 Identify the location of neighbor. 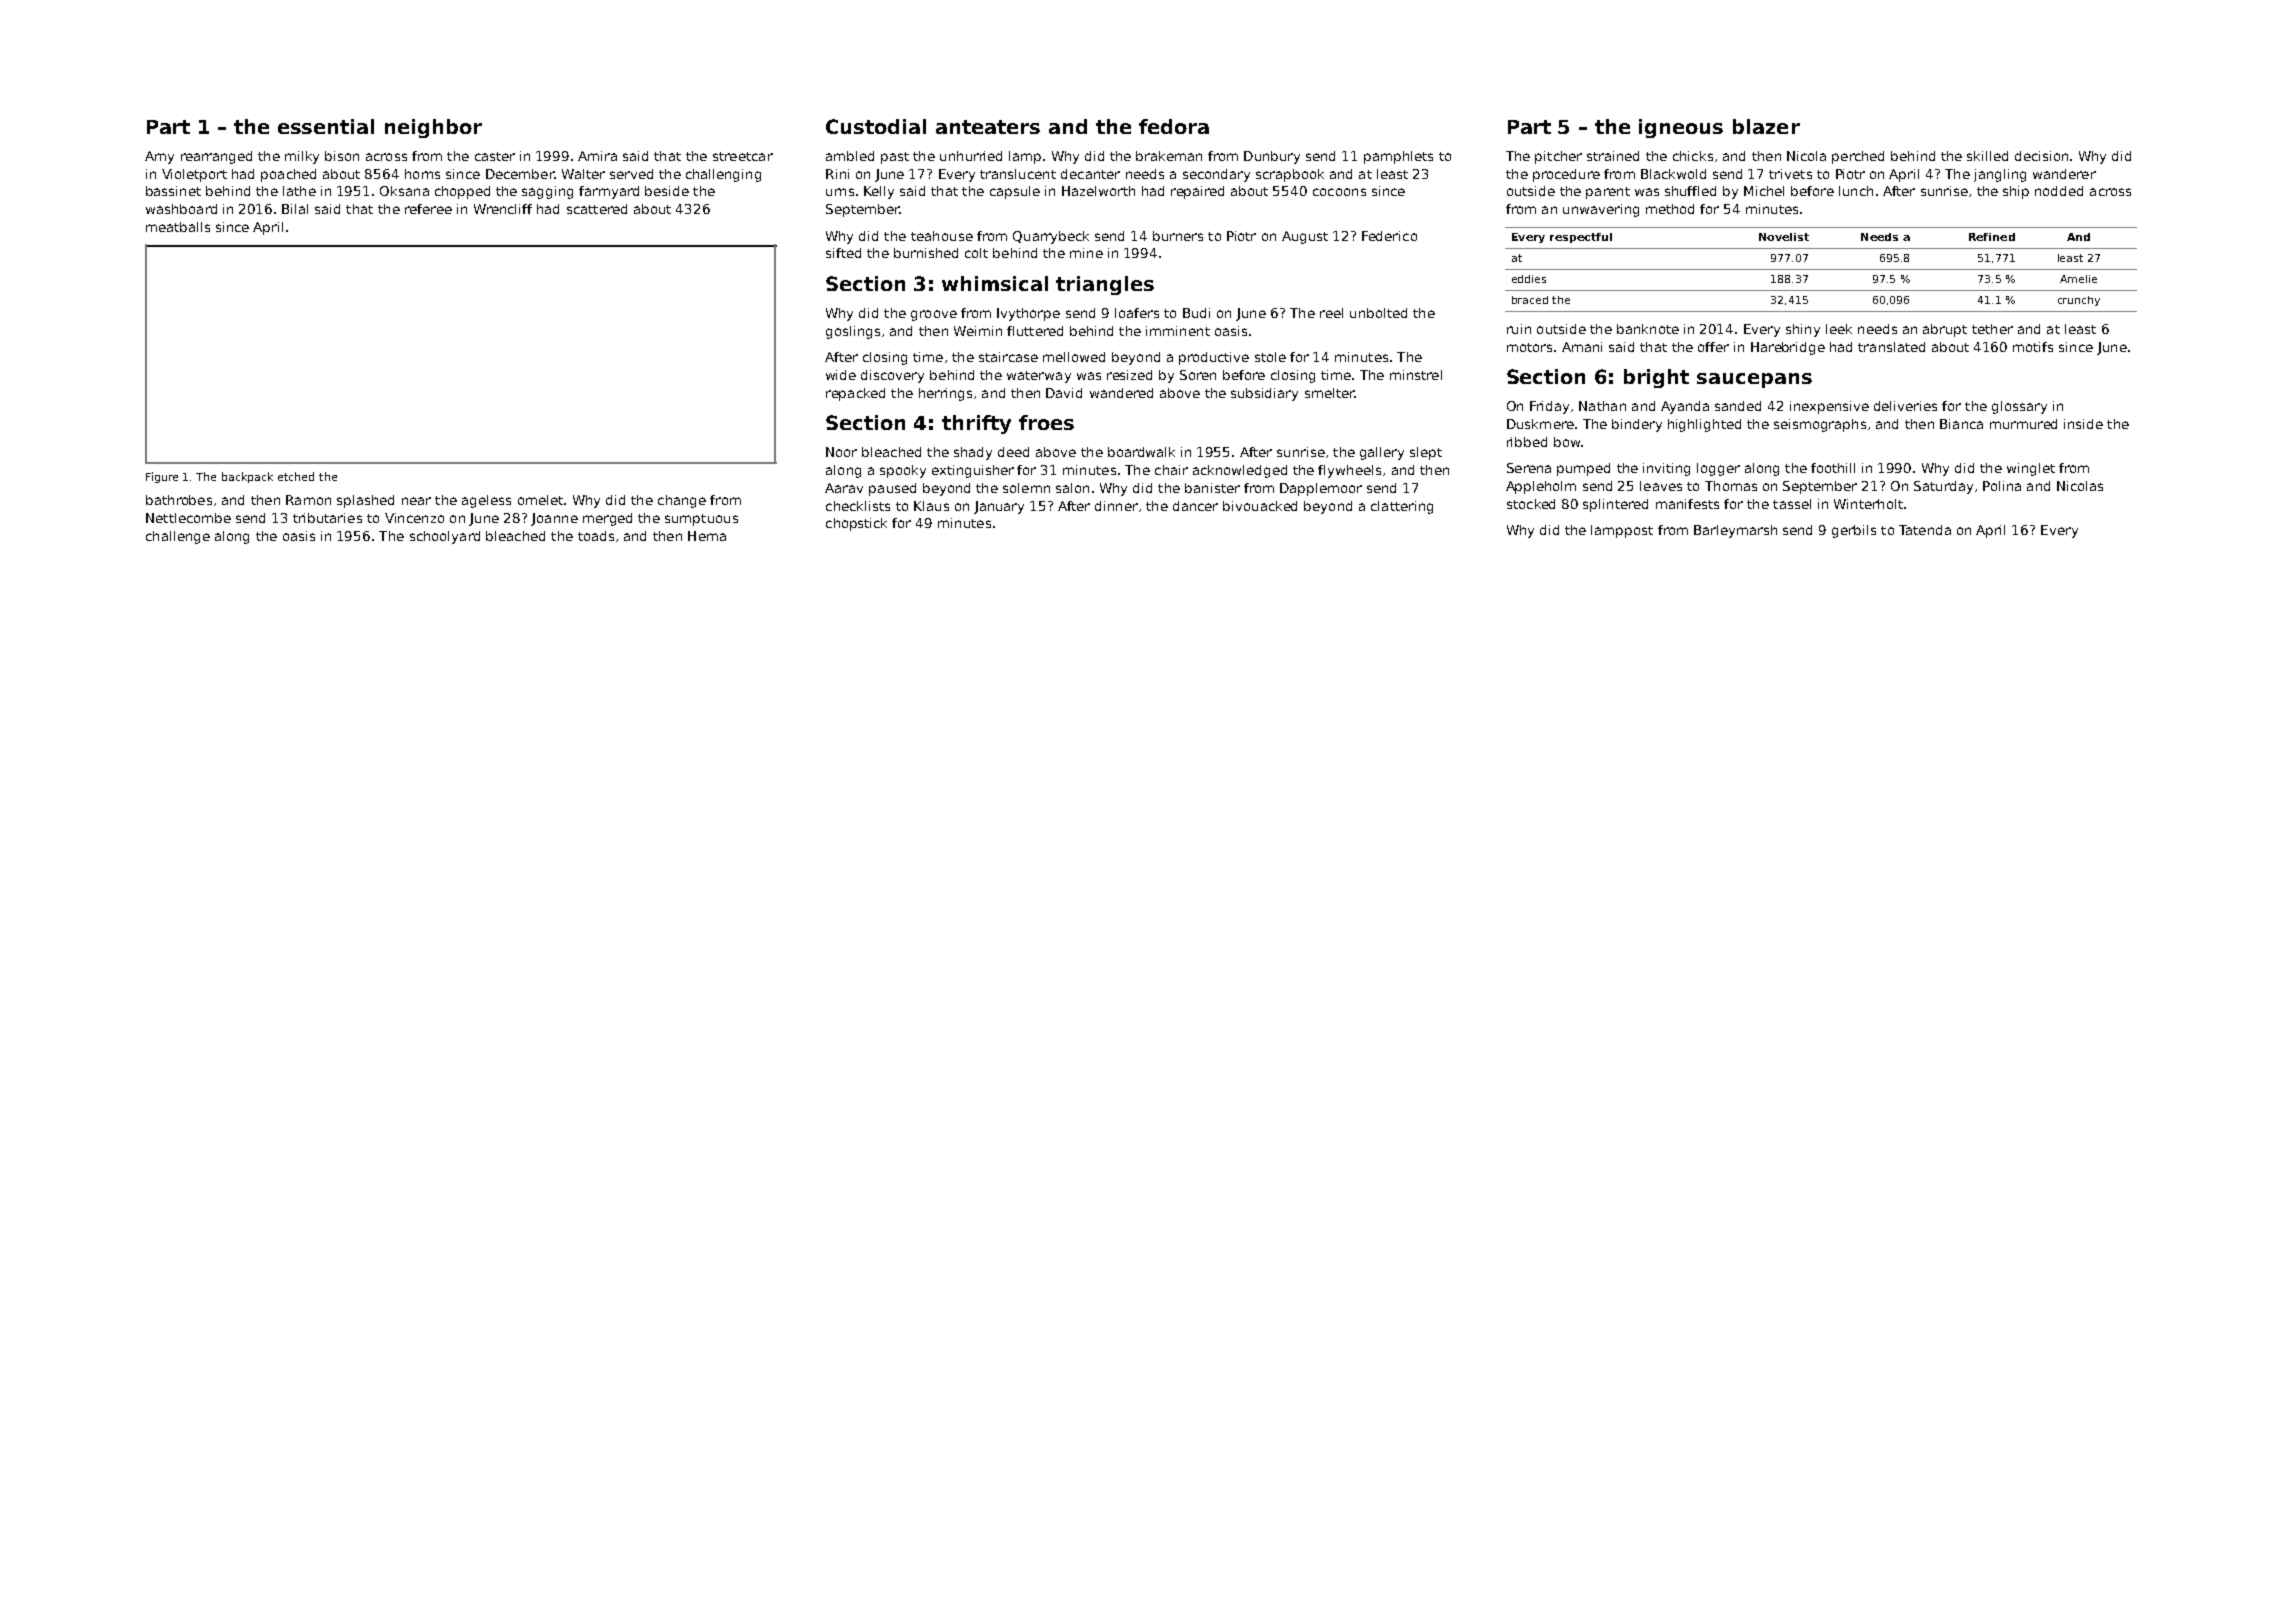
(433, 128).
